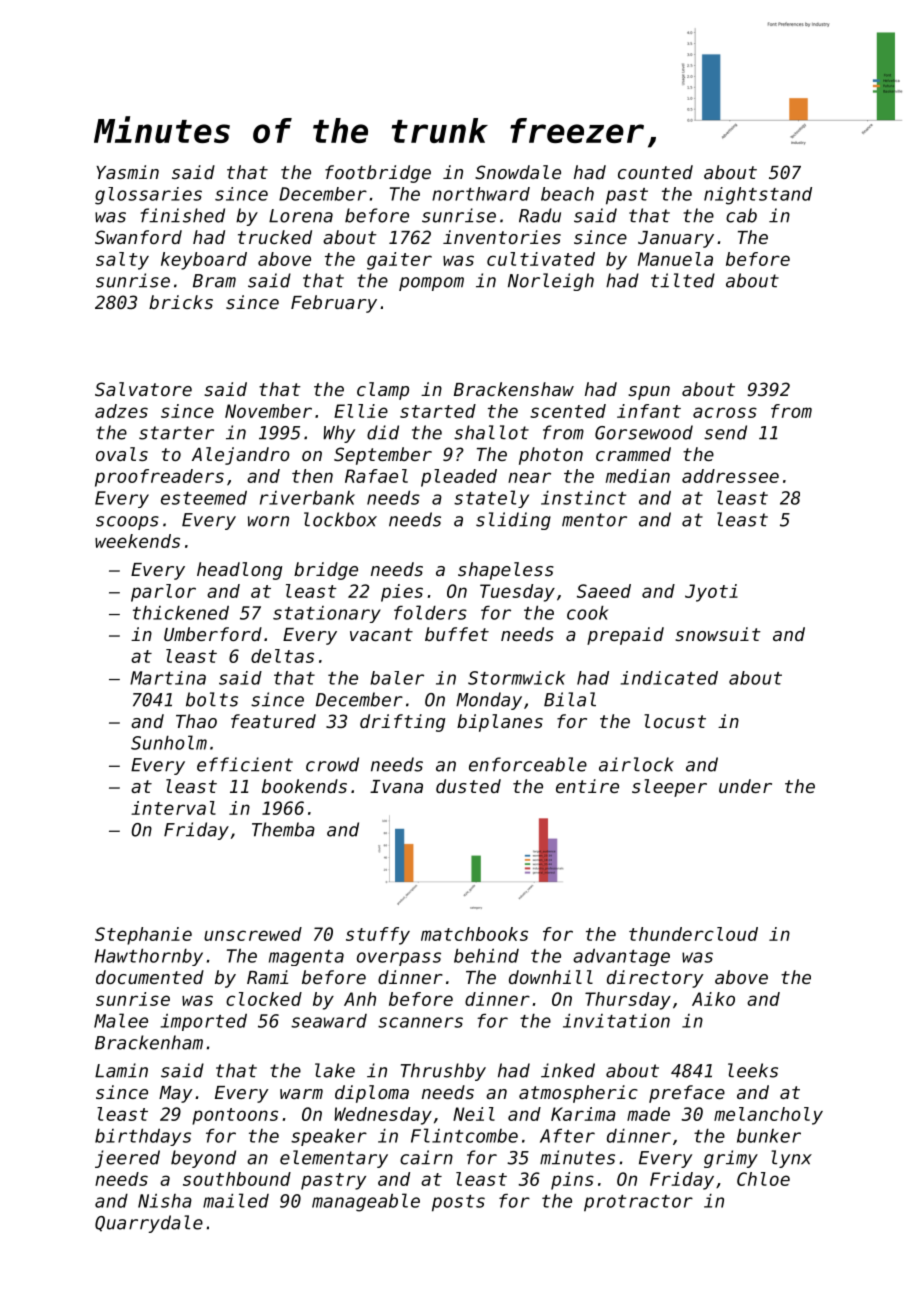 This screenshot has width=924, height=1314. I want to click on stately, so click(491, 499).
